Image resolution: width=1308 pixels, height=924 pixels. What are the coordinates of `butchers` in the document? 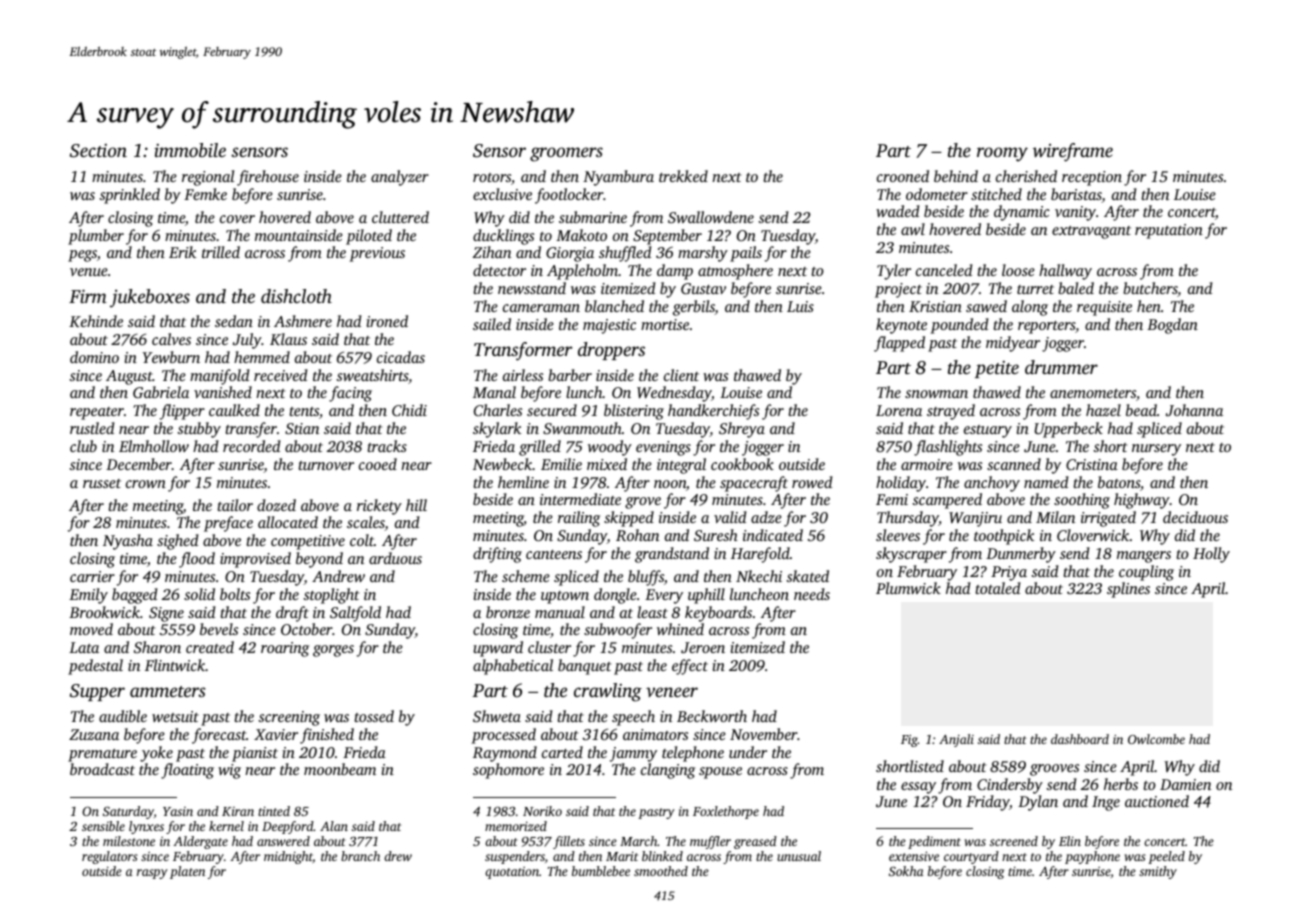 It's located at (1150, 289).
